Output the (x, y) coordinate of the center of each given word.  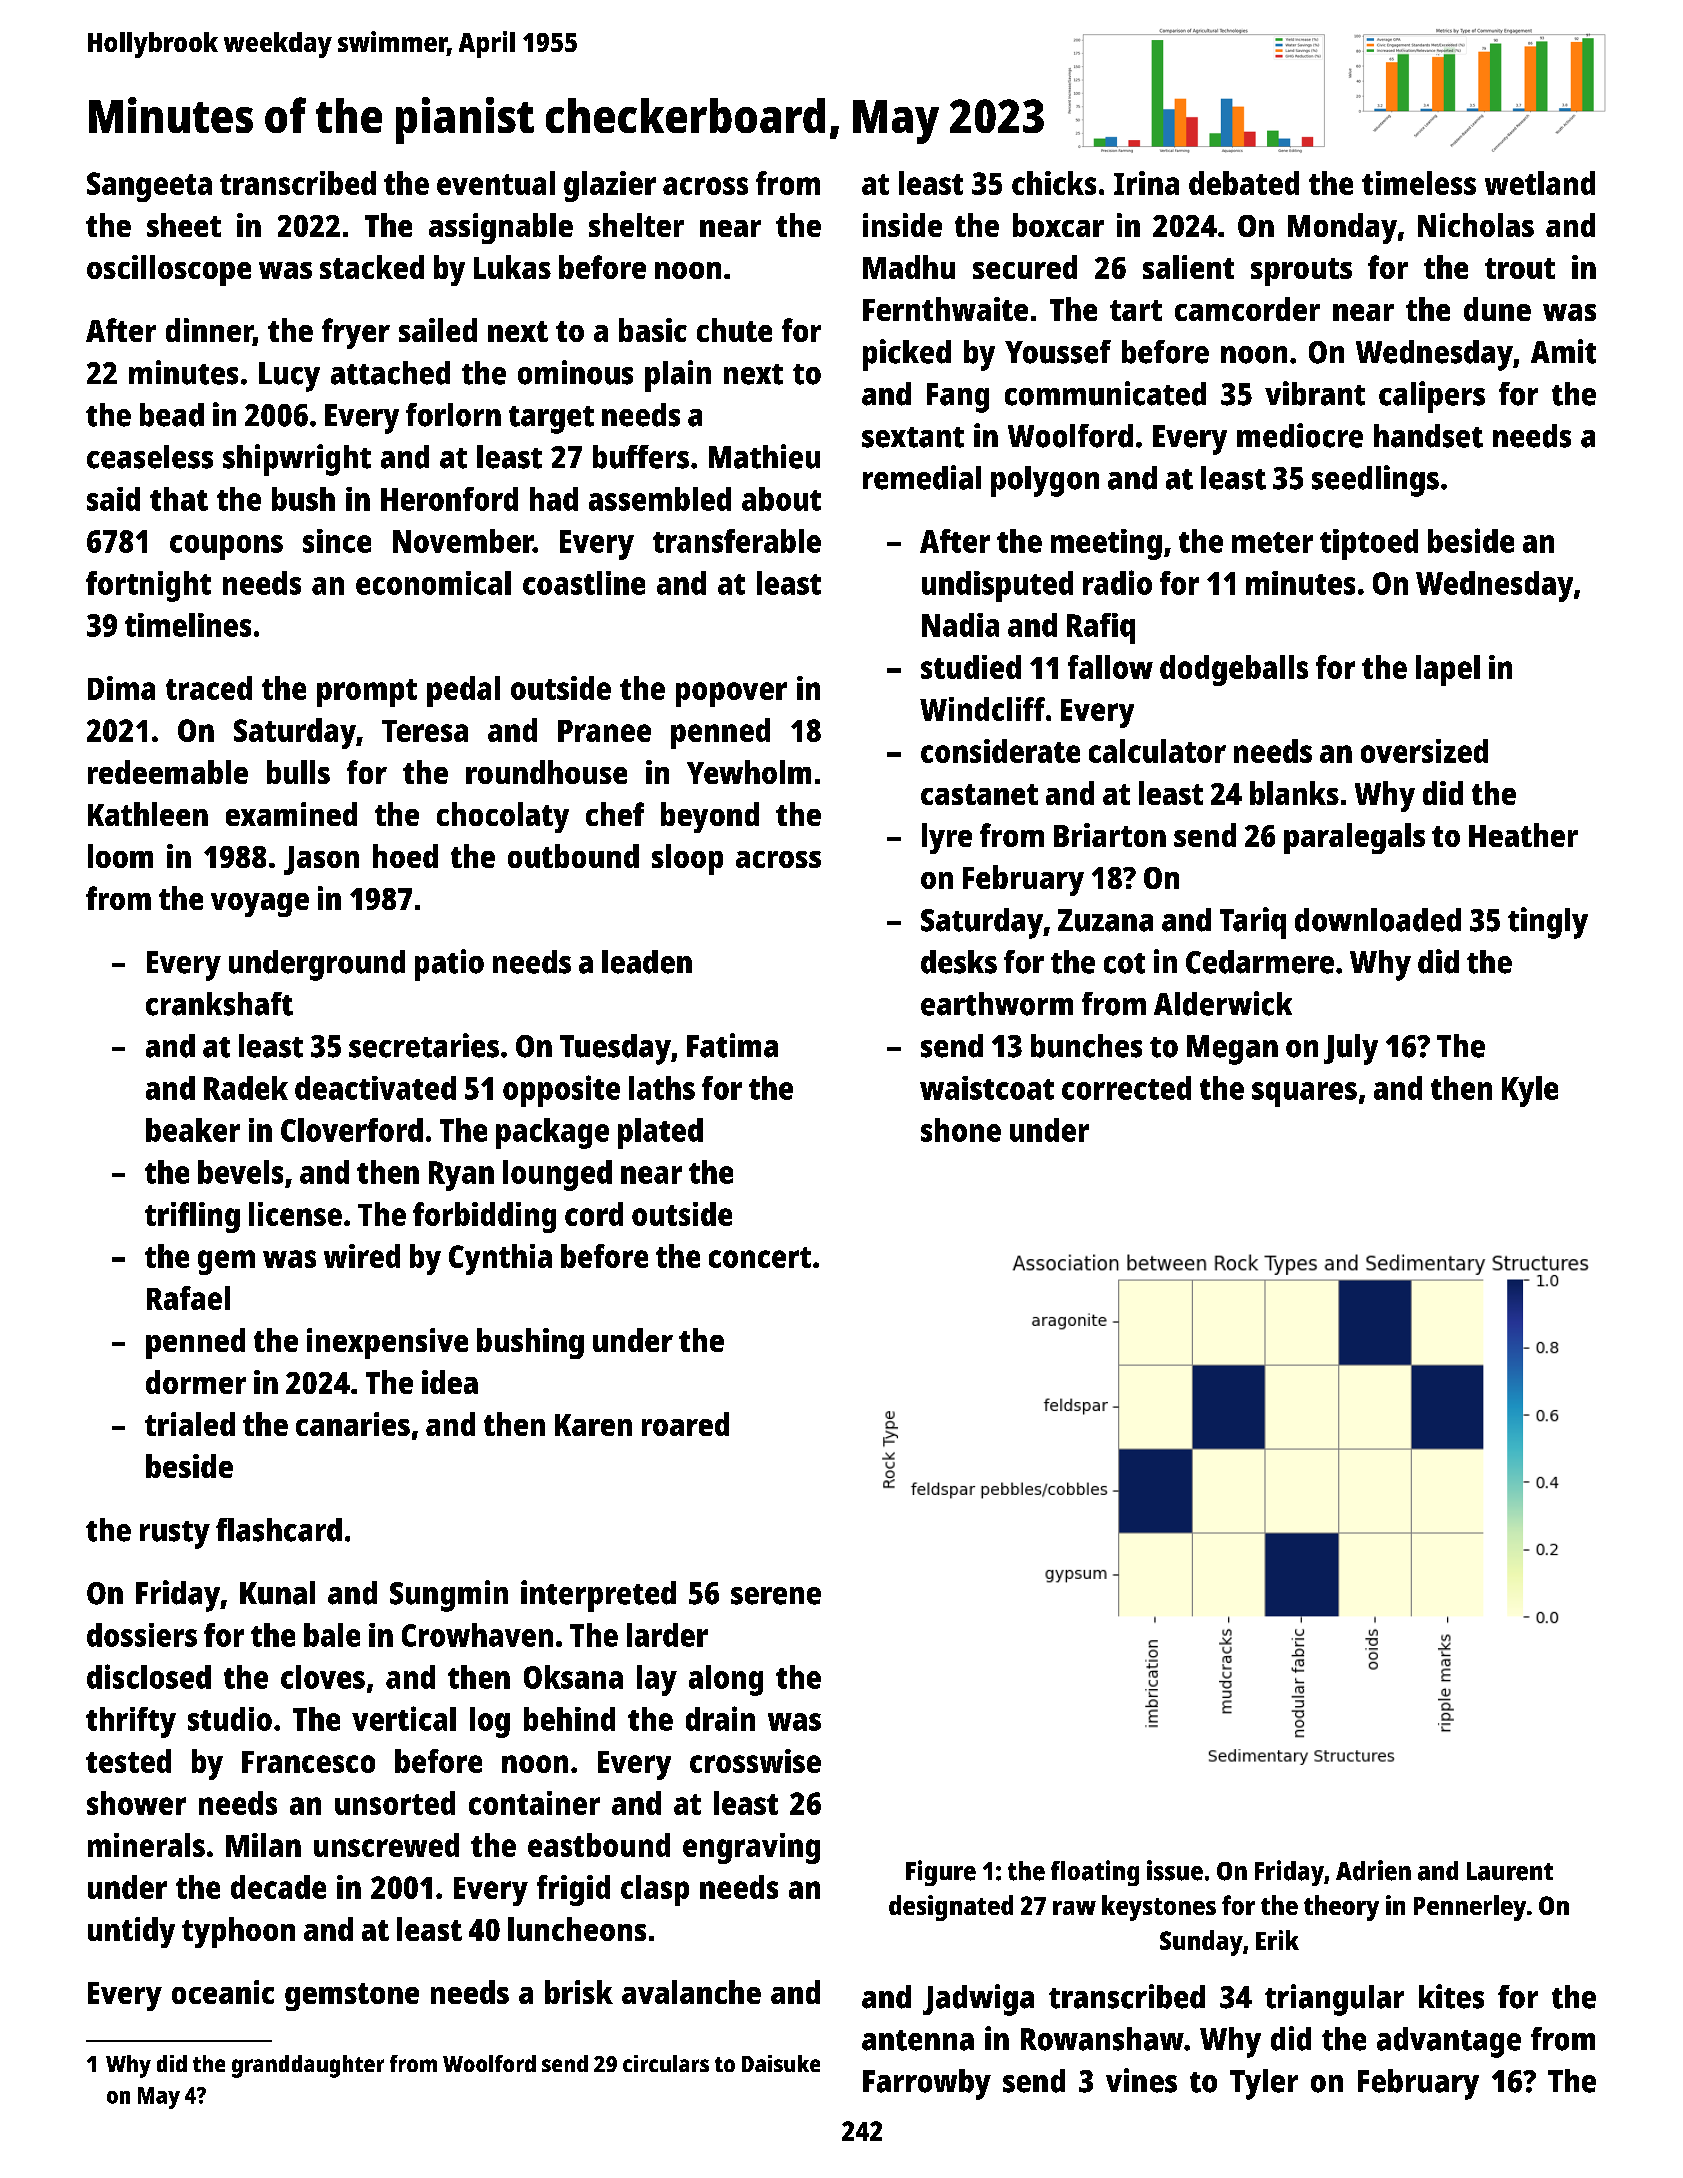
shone (961, 1130)
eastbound (599, 1845)
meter (1272, 542)
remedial (922, 477)
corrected (1126, 1088)
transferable (737, 541)
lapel (1448, 670)
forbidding (484, 1217)
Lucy (289, 377)
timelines (188, 625)
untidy (131, 1932)
